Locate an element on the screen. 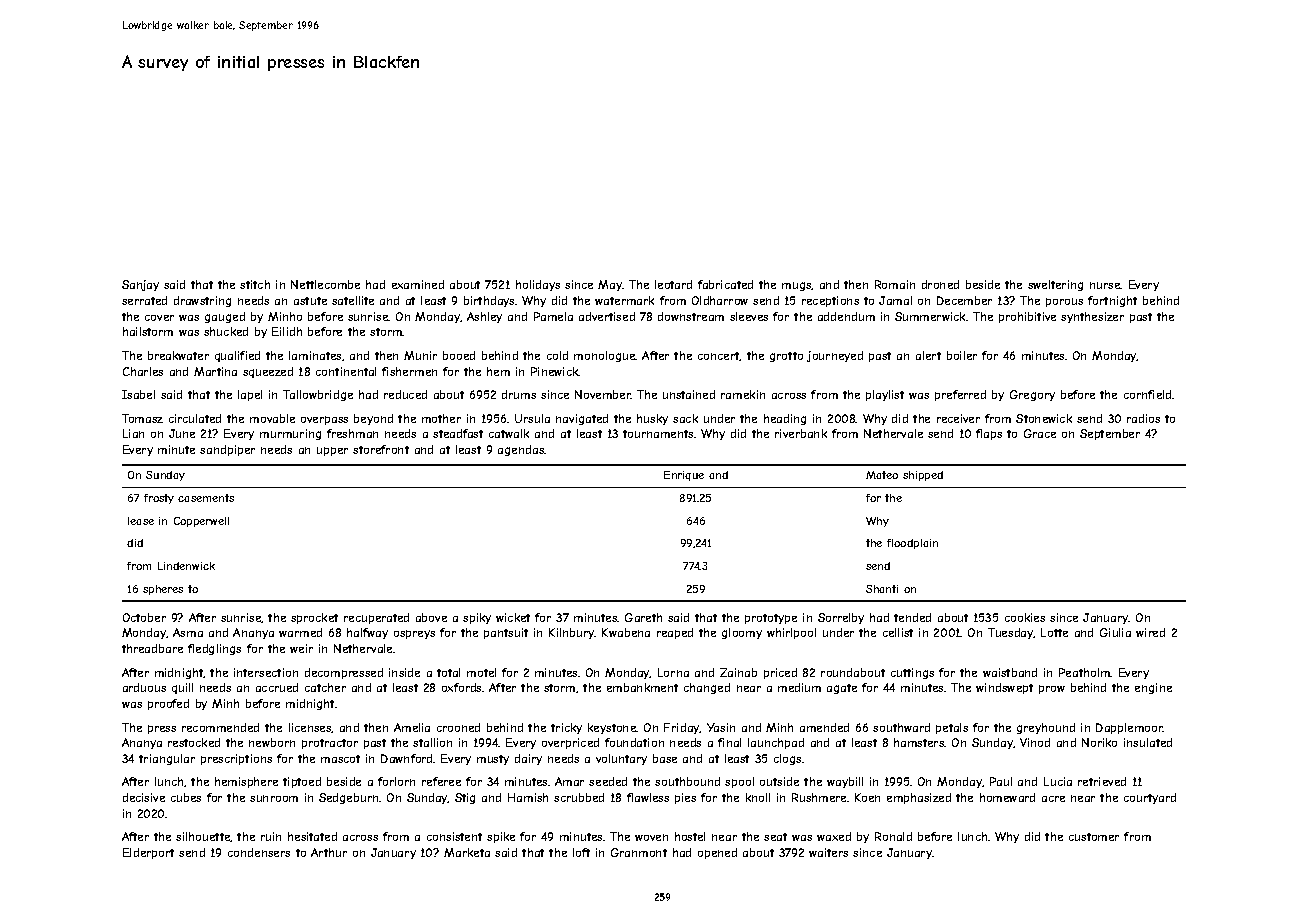 This screenshot has height=924, width=1308. recuperated is located at coordinates (376, 618).
